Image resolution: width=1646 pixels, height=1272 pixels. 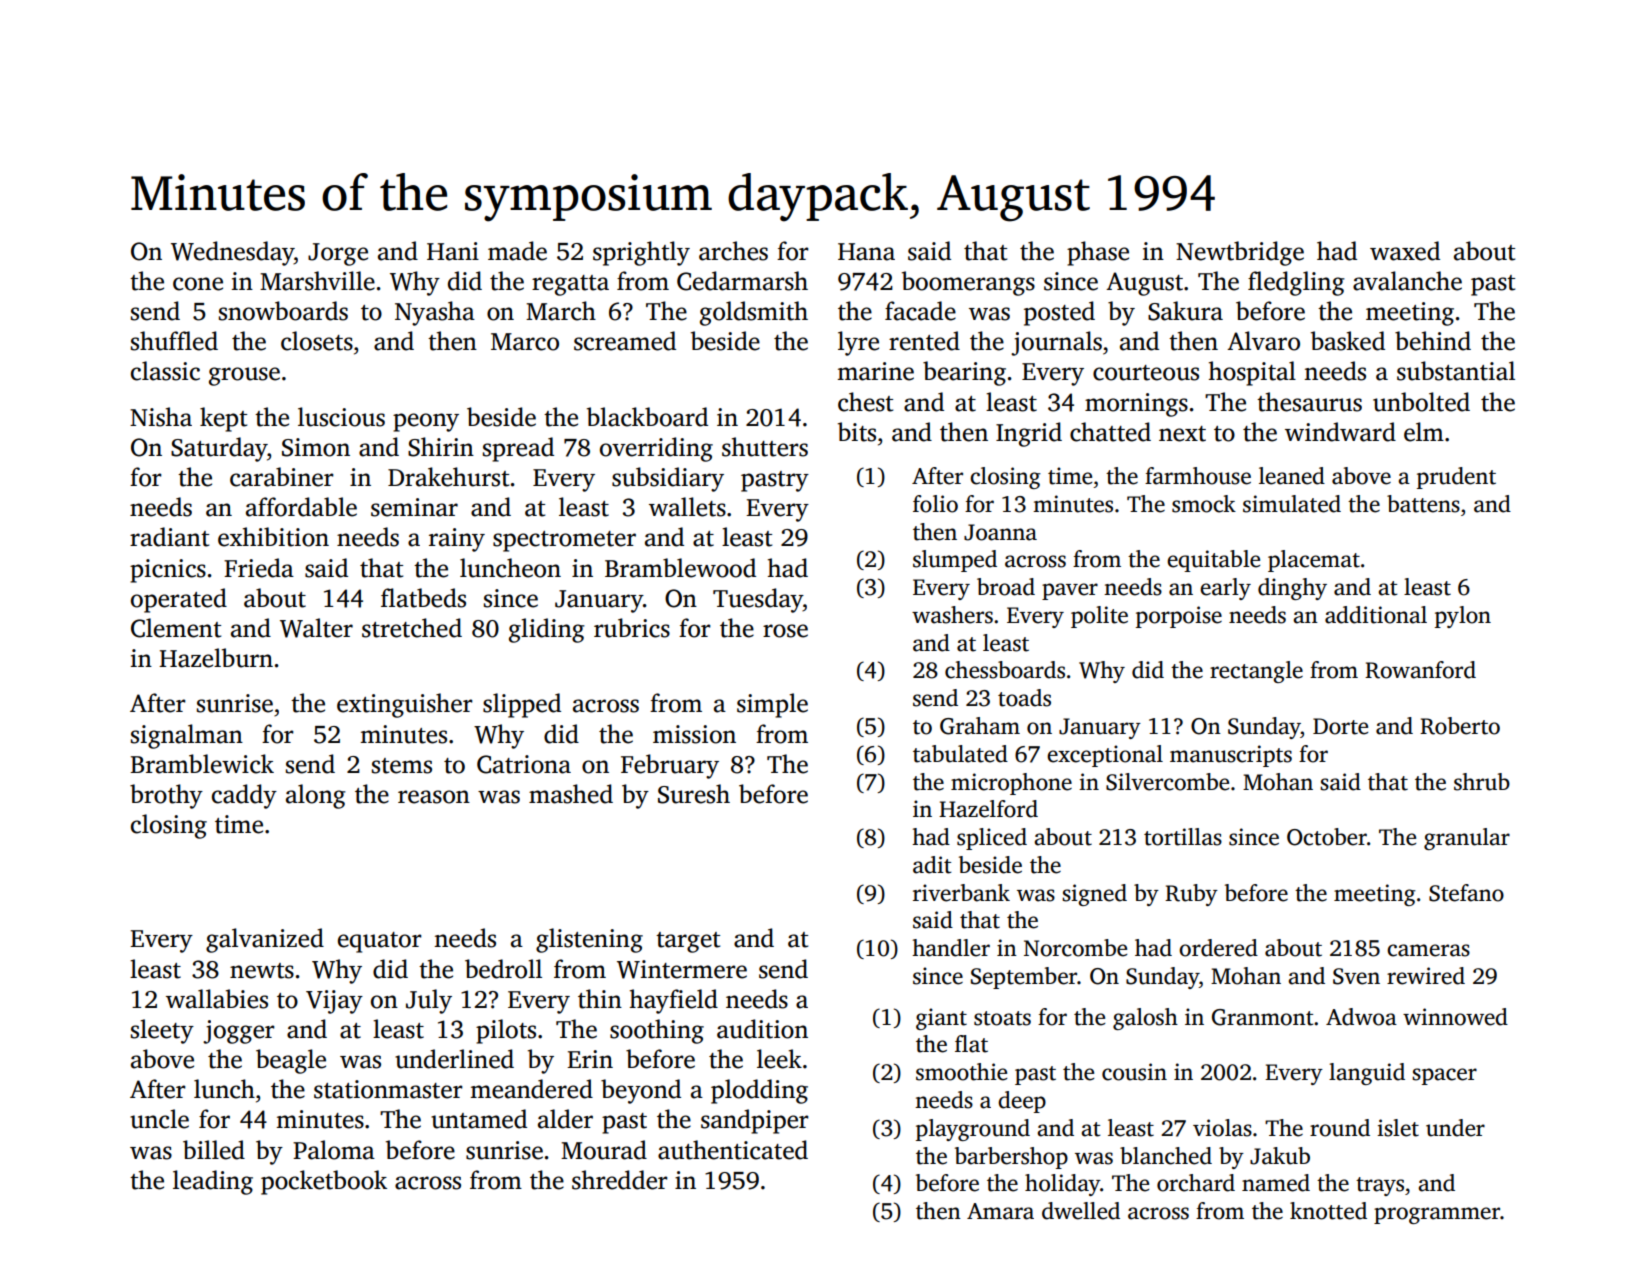 I want to click on sprightly, so click(x=641, y=253).
